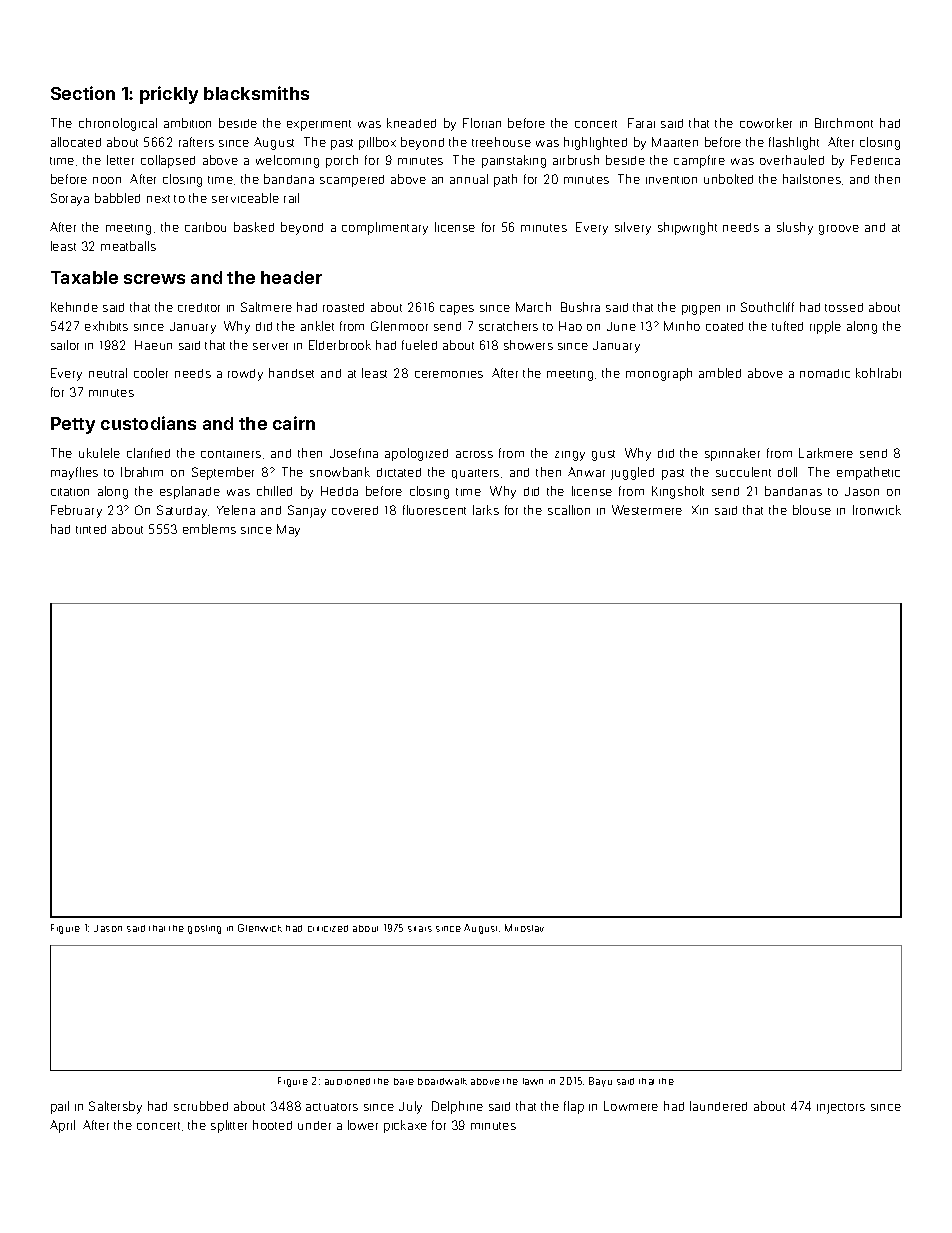 The height and width of the screenshot is (1233, 952). What do you see at coordinates (469, 179) in the screenshot?
I see `annual` at bounding box center [469, 179].
